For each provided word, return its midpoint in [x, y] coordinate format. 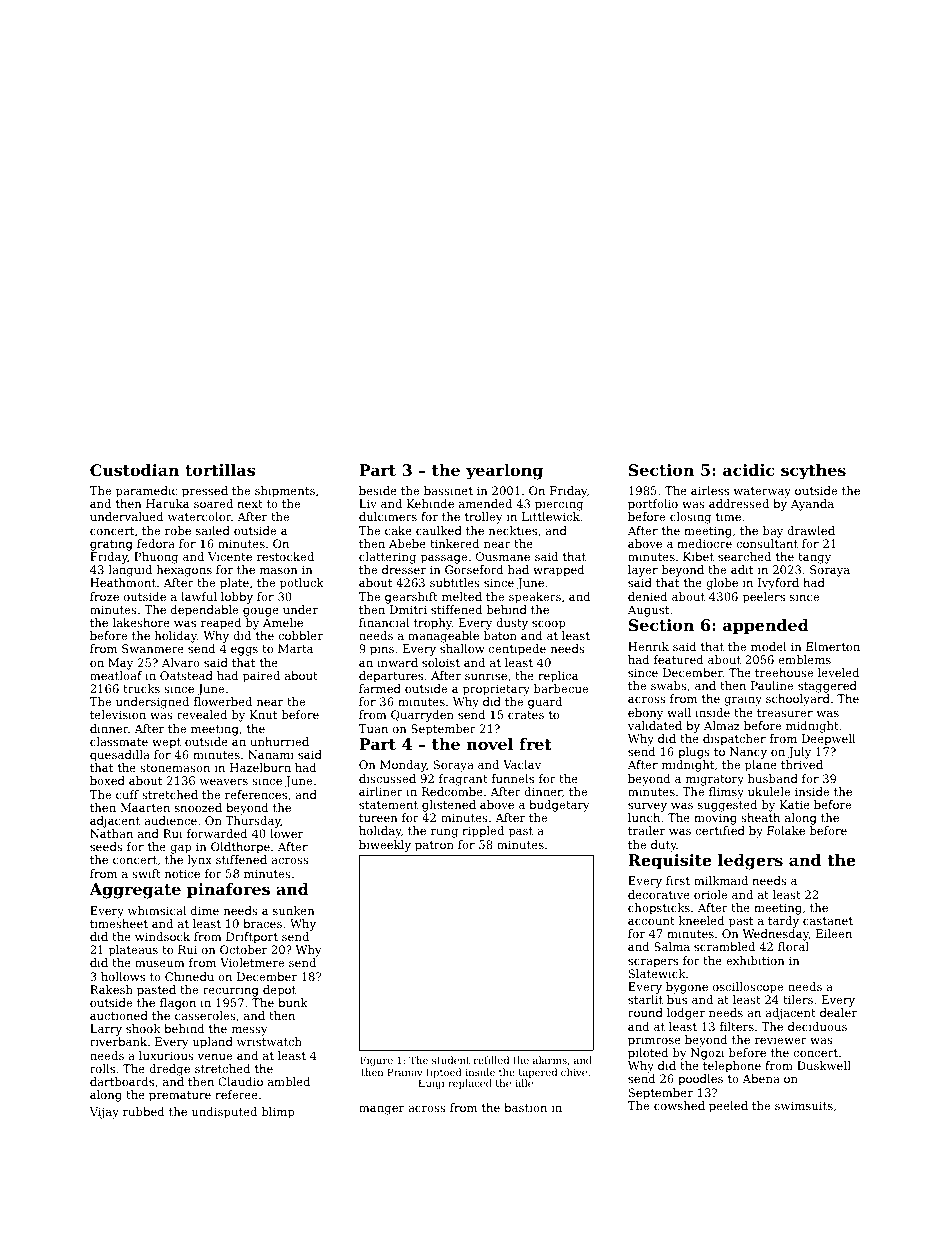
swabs [669, 685]
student [451, 1060]
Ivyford [778, 584]
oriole [710, 894]
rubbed [143, 1111]
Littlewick [551, 516]
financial [384, 622]
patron [434, 846]
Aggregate [135, 891]
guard [545, 703]
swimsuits [804, 1105]
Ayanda [812, 505]
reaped [221, 624]
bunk [293, 1002]
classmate [119, 741]
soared [213, 503]
